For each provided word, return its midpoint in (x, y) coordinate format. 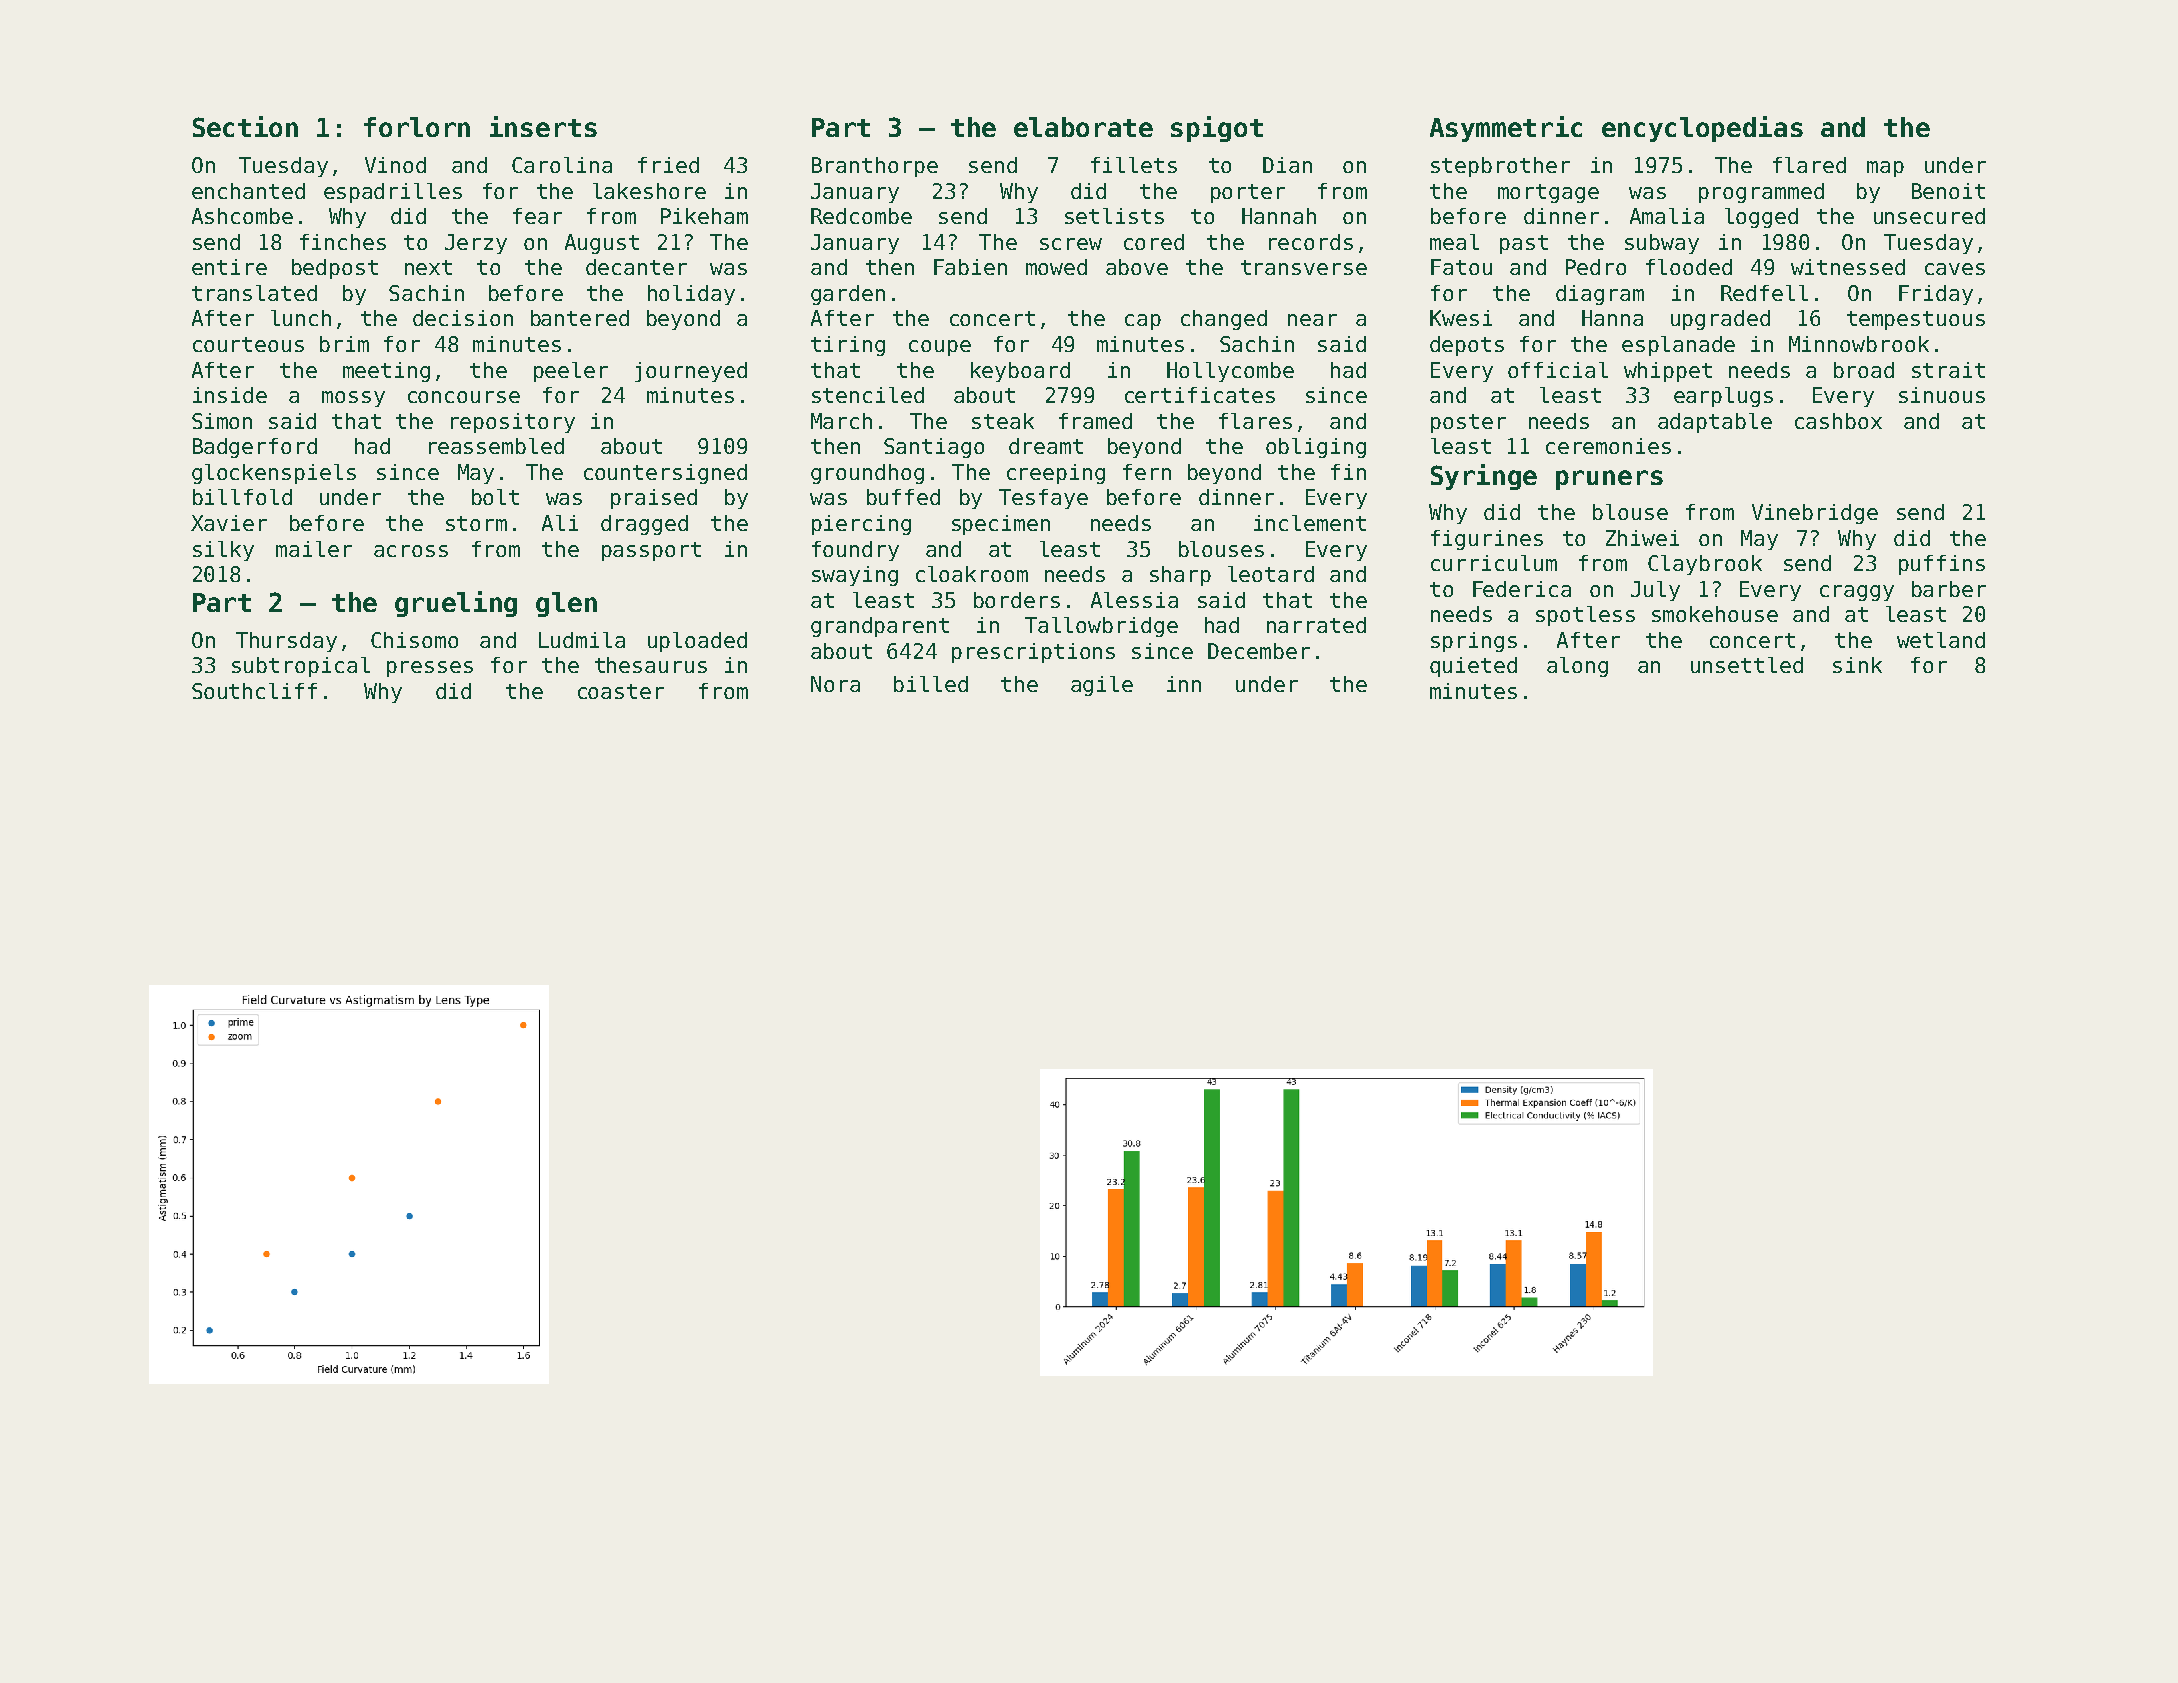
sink (1857, 665)
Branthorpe (875, 167)
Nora (835, 684)
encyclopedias (1702, 129)
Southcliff (254, 691)
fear (537, 216)
